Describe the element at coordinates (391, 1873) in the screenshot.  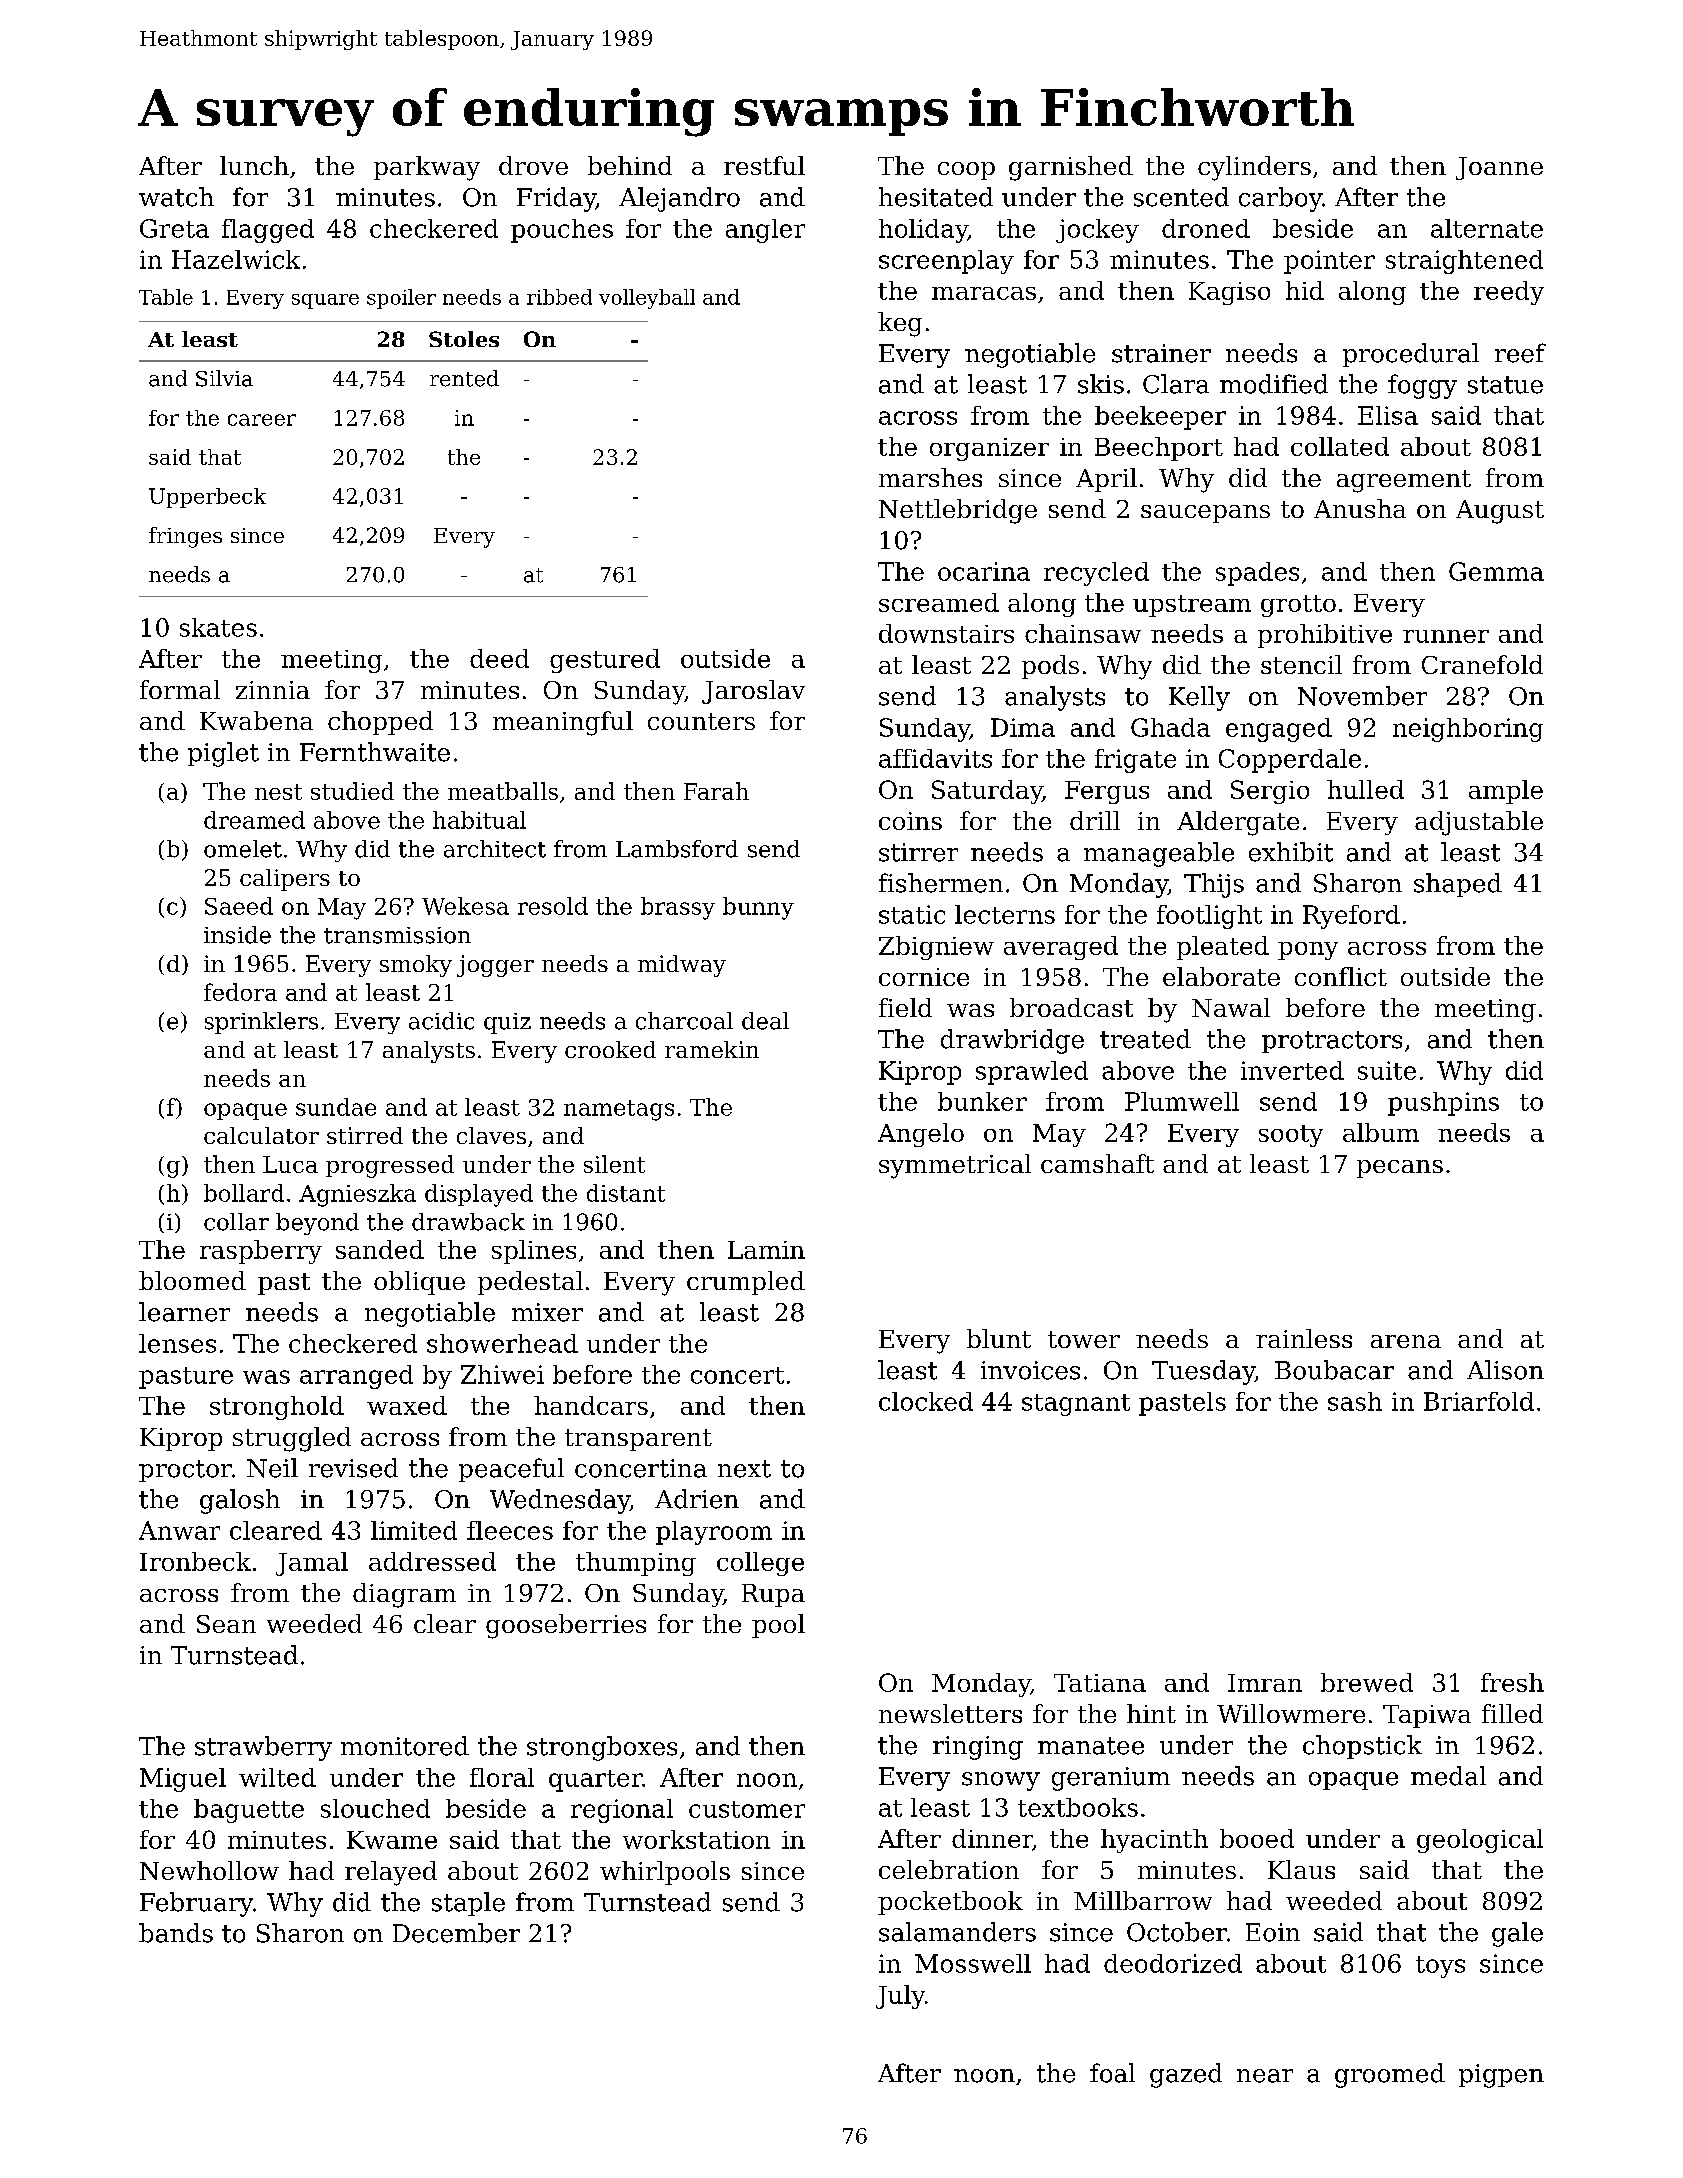
I see `relayed` at that location.
